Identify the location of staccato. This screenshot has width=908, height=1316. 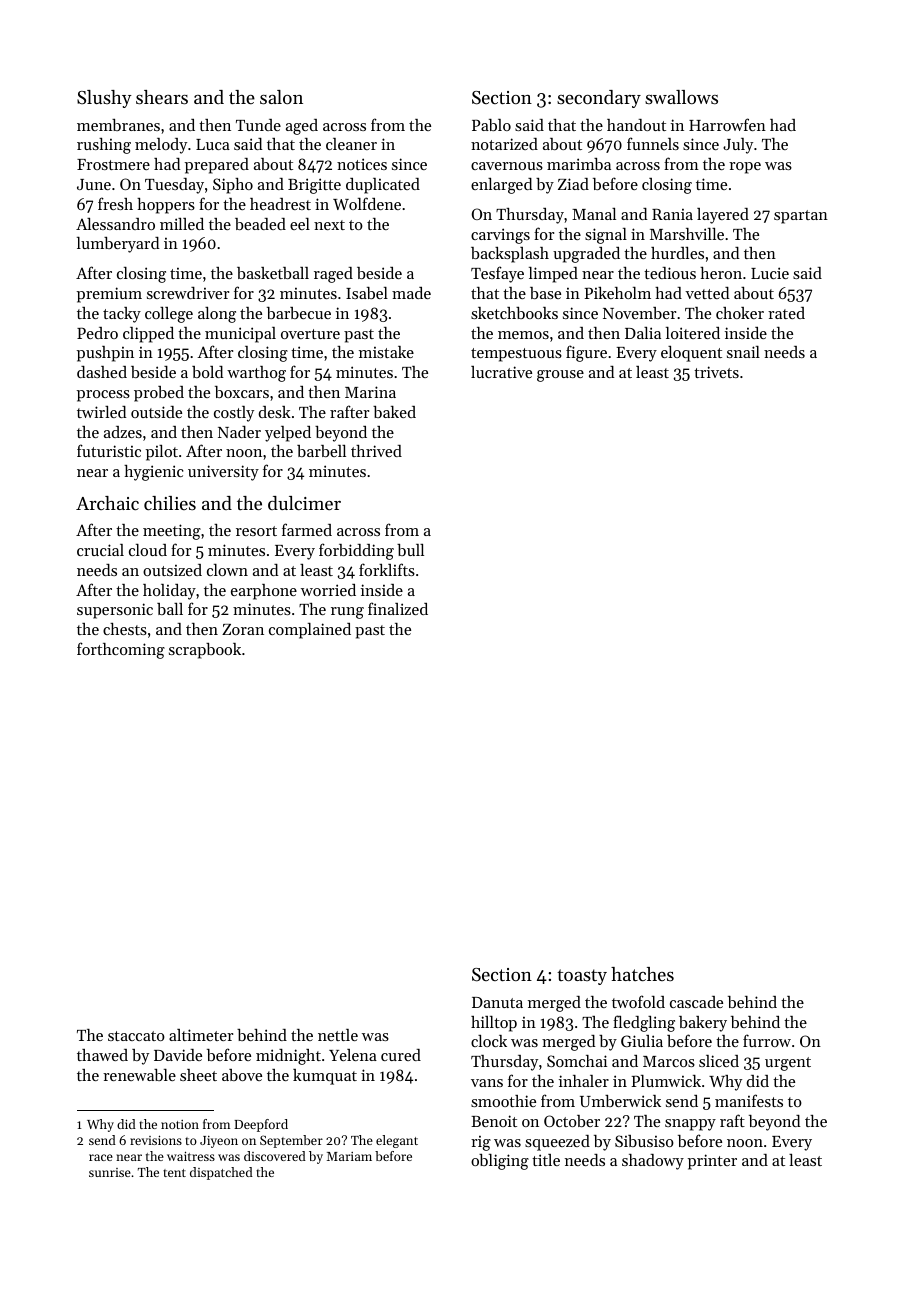
(136, 1036).
